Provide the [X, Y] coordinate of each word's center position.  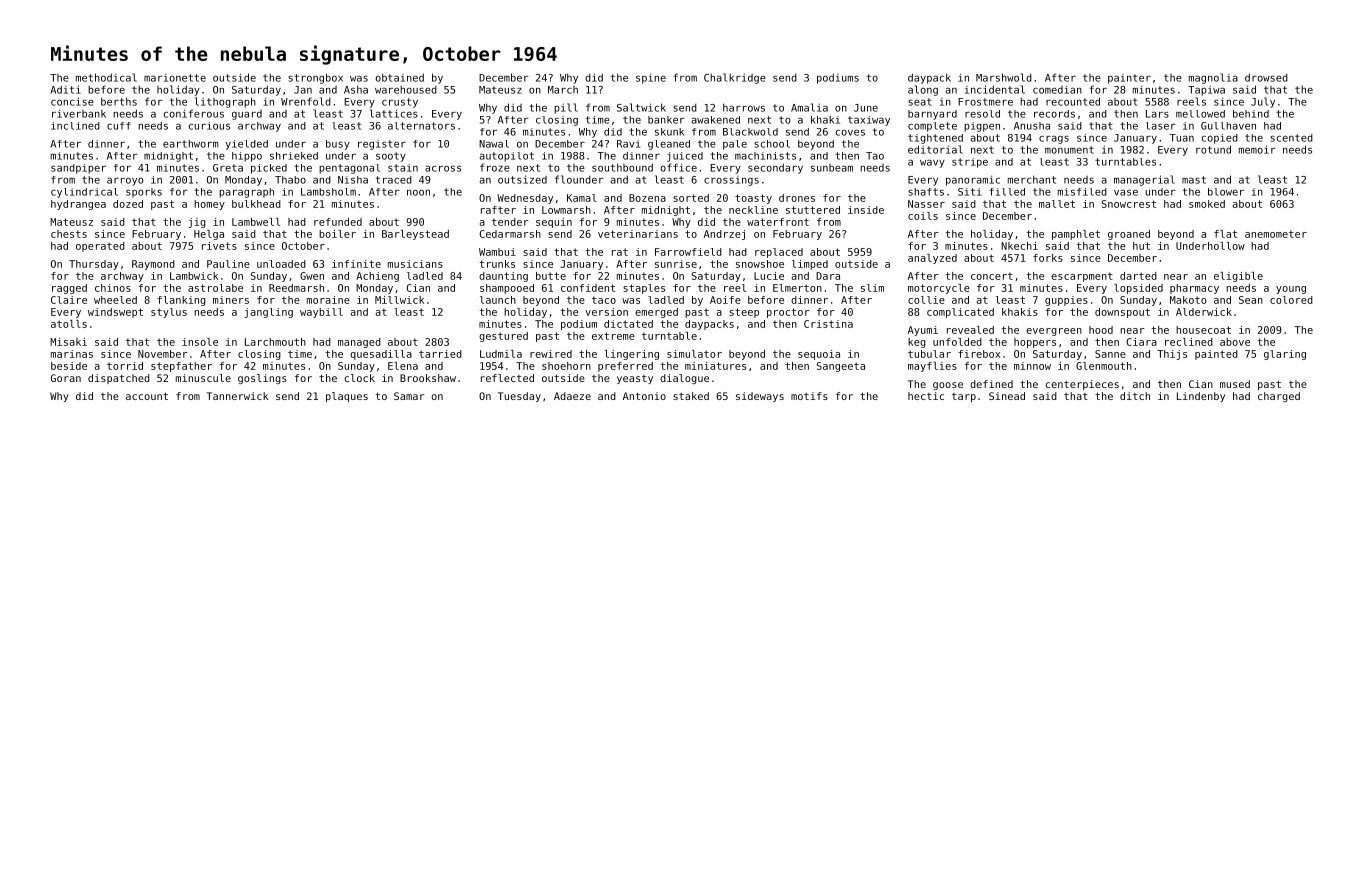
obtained [399, 77]
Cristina [828, 324]
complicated [960, 313]
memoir [1257, 149]
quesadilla [381, 355]
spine [651, 78]
